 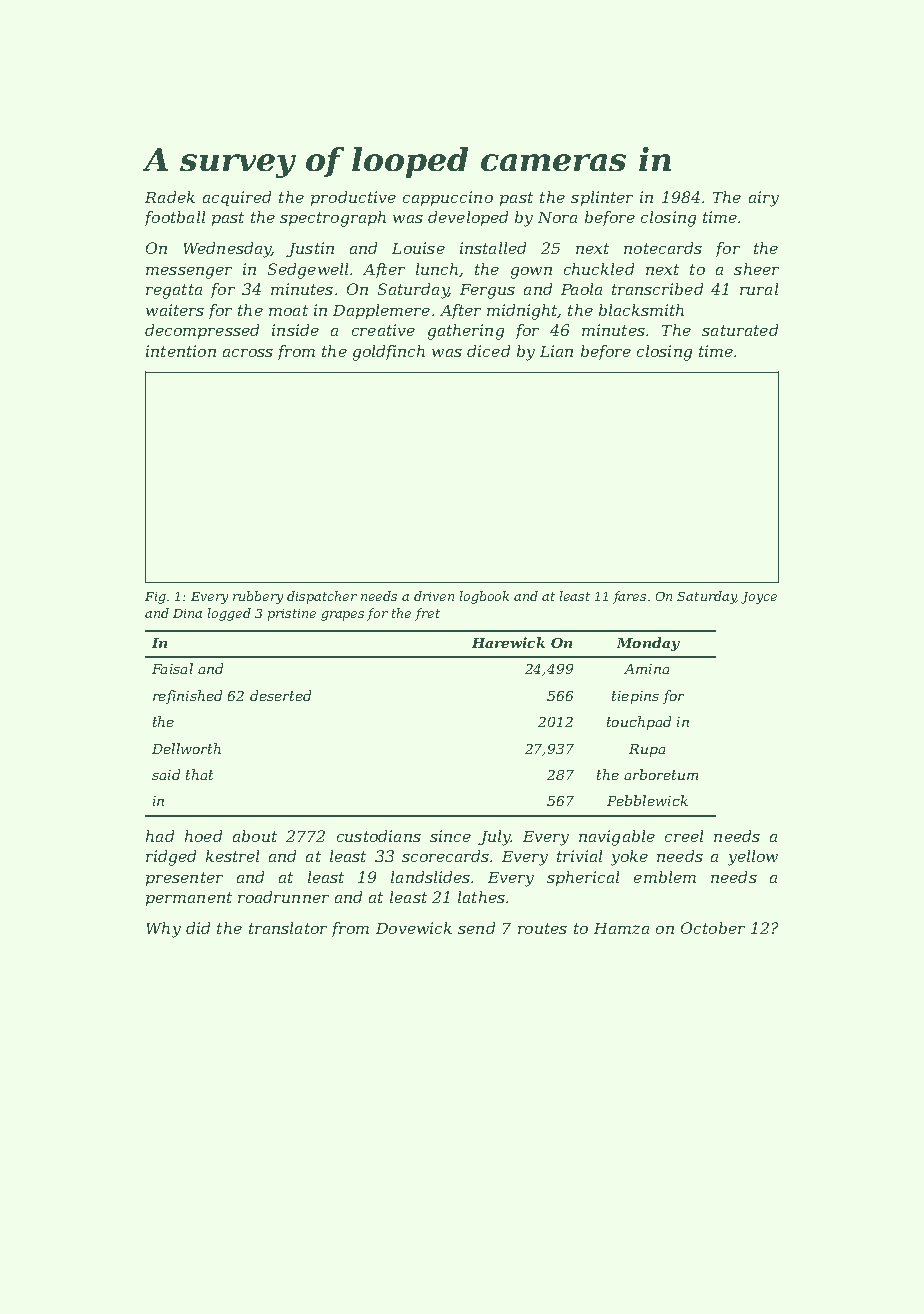 I want to click on about, so click(x=255, y=836).
